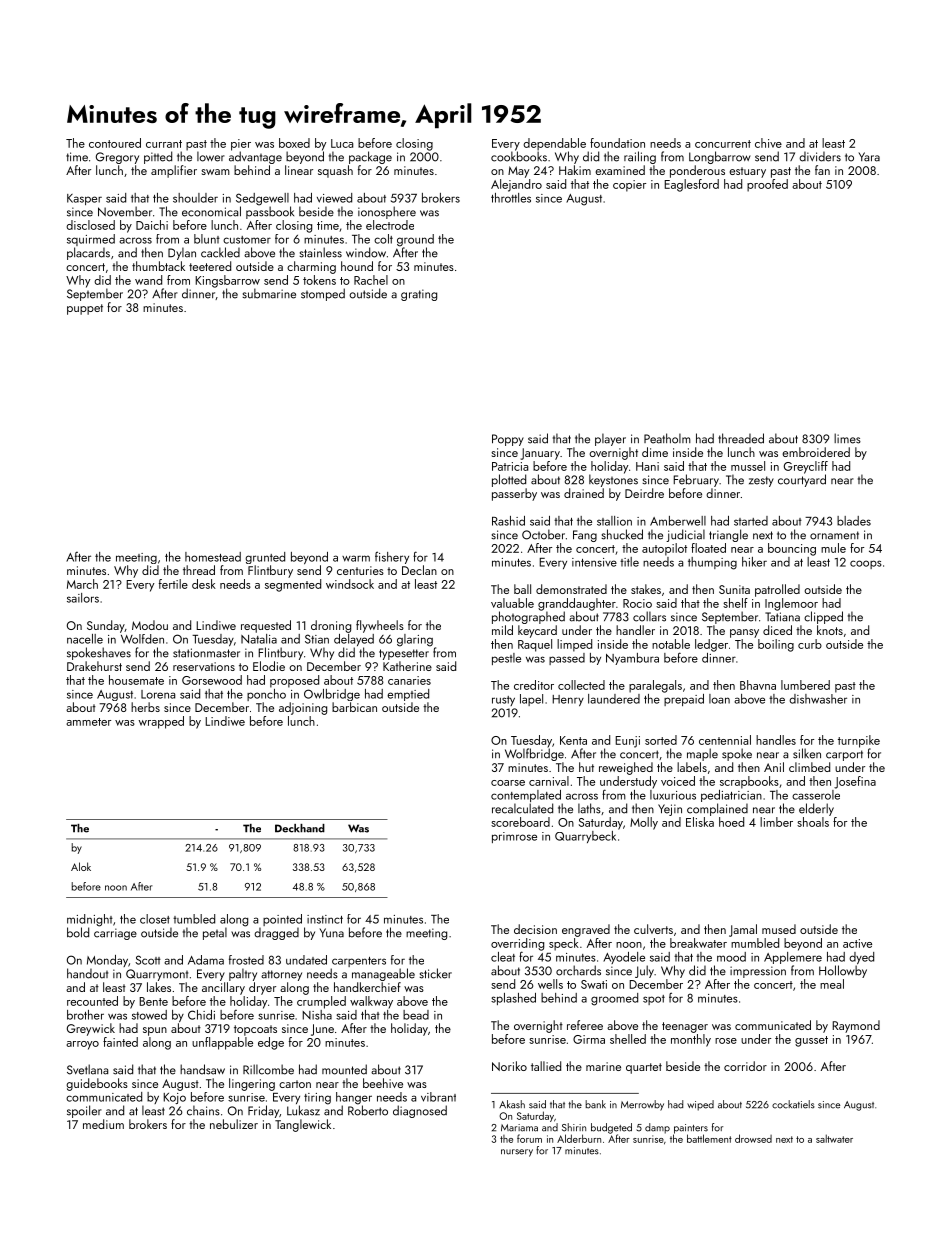 The width and height of the screenshot is (952, 1233). Describe the element at coordinates (617, 143) in the screenshot. I see `foundation` at that location.
